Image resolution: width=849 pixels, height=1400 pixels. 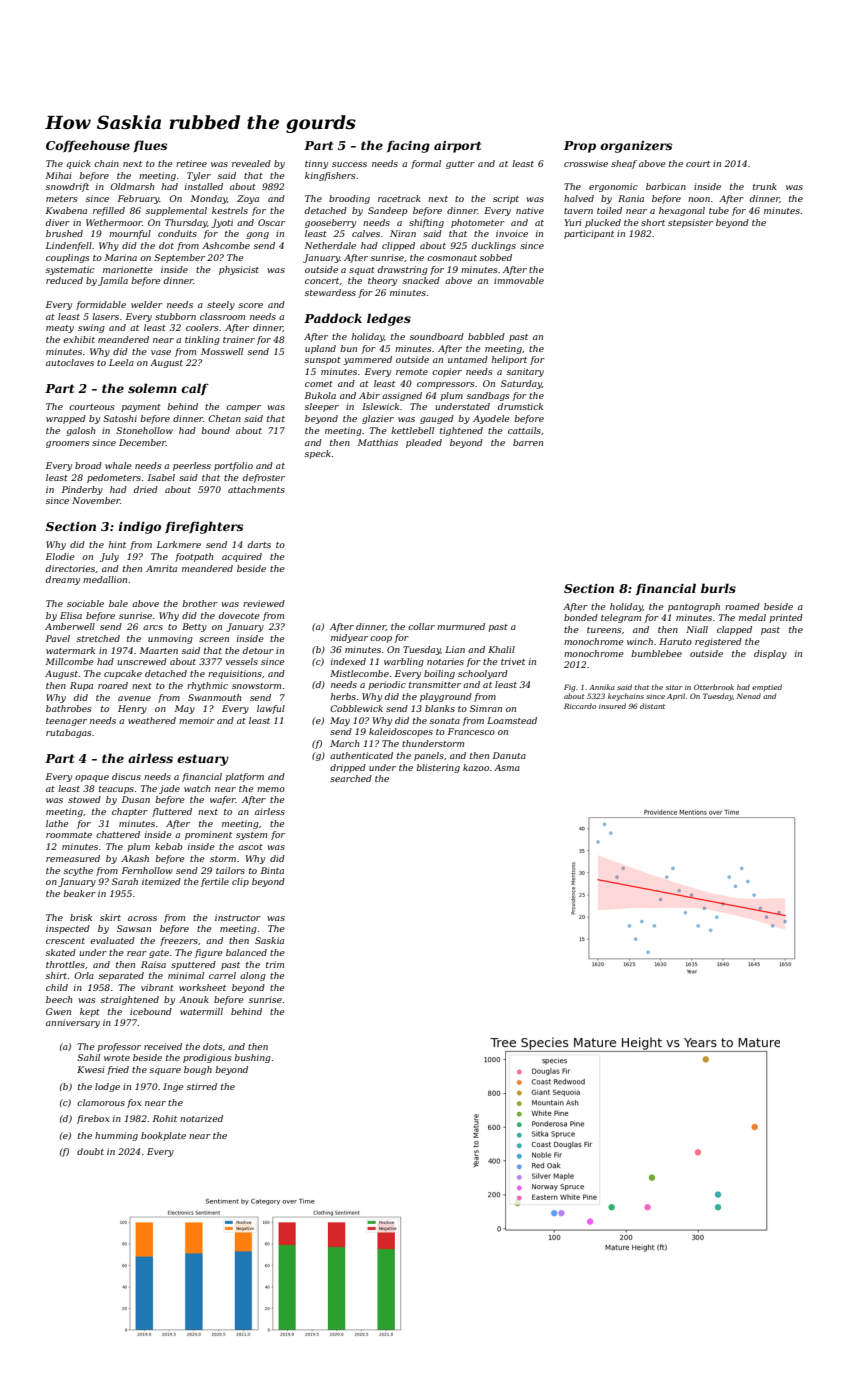 I want to click on Sandeep, so click(x=388, y=211).
